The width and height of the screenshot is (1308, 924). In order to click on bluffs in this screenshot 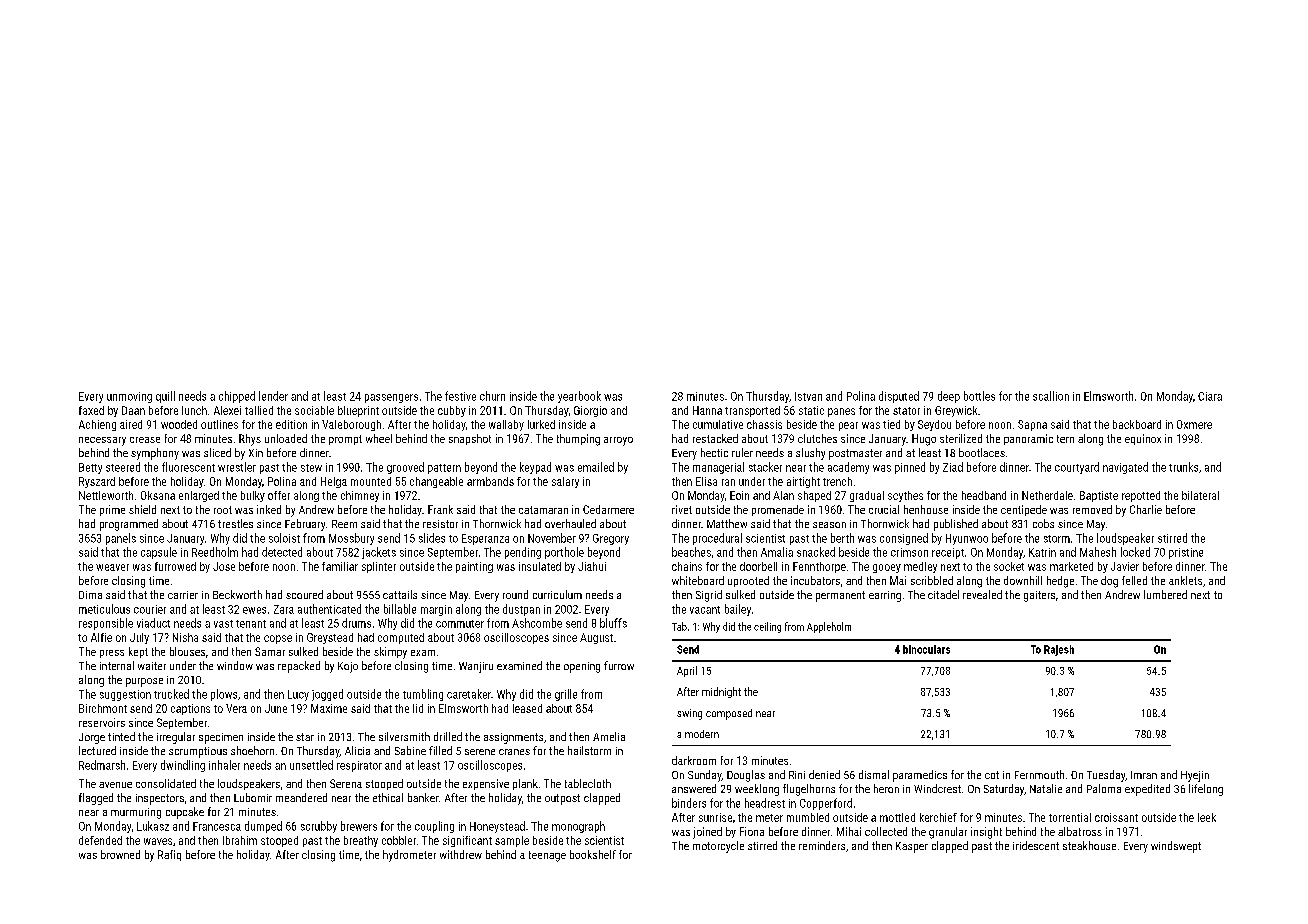, I will do `click(613, 623)`.
